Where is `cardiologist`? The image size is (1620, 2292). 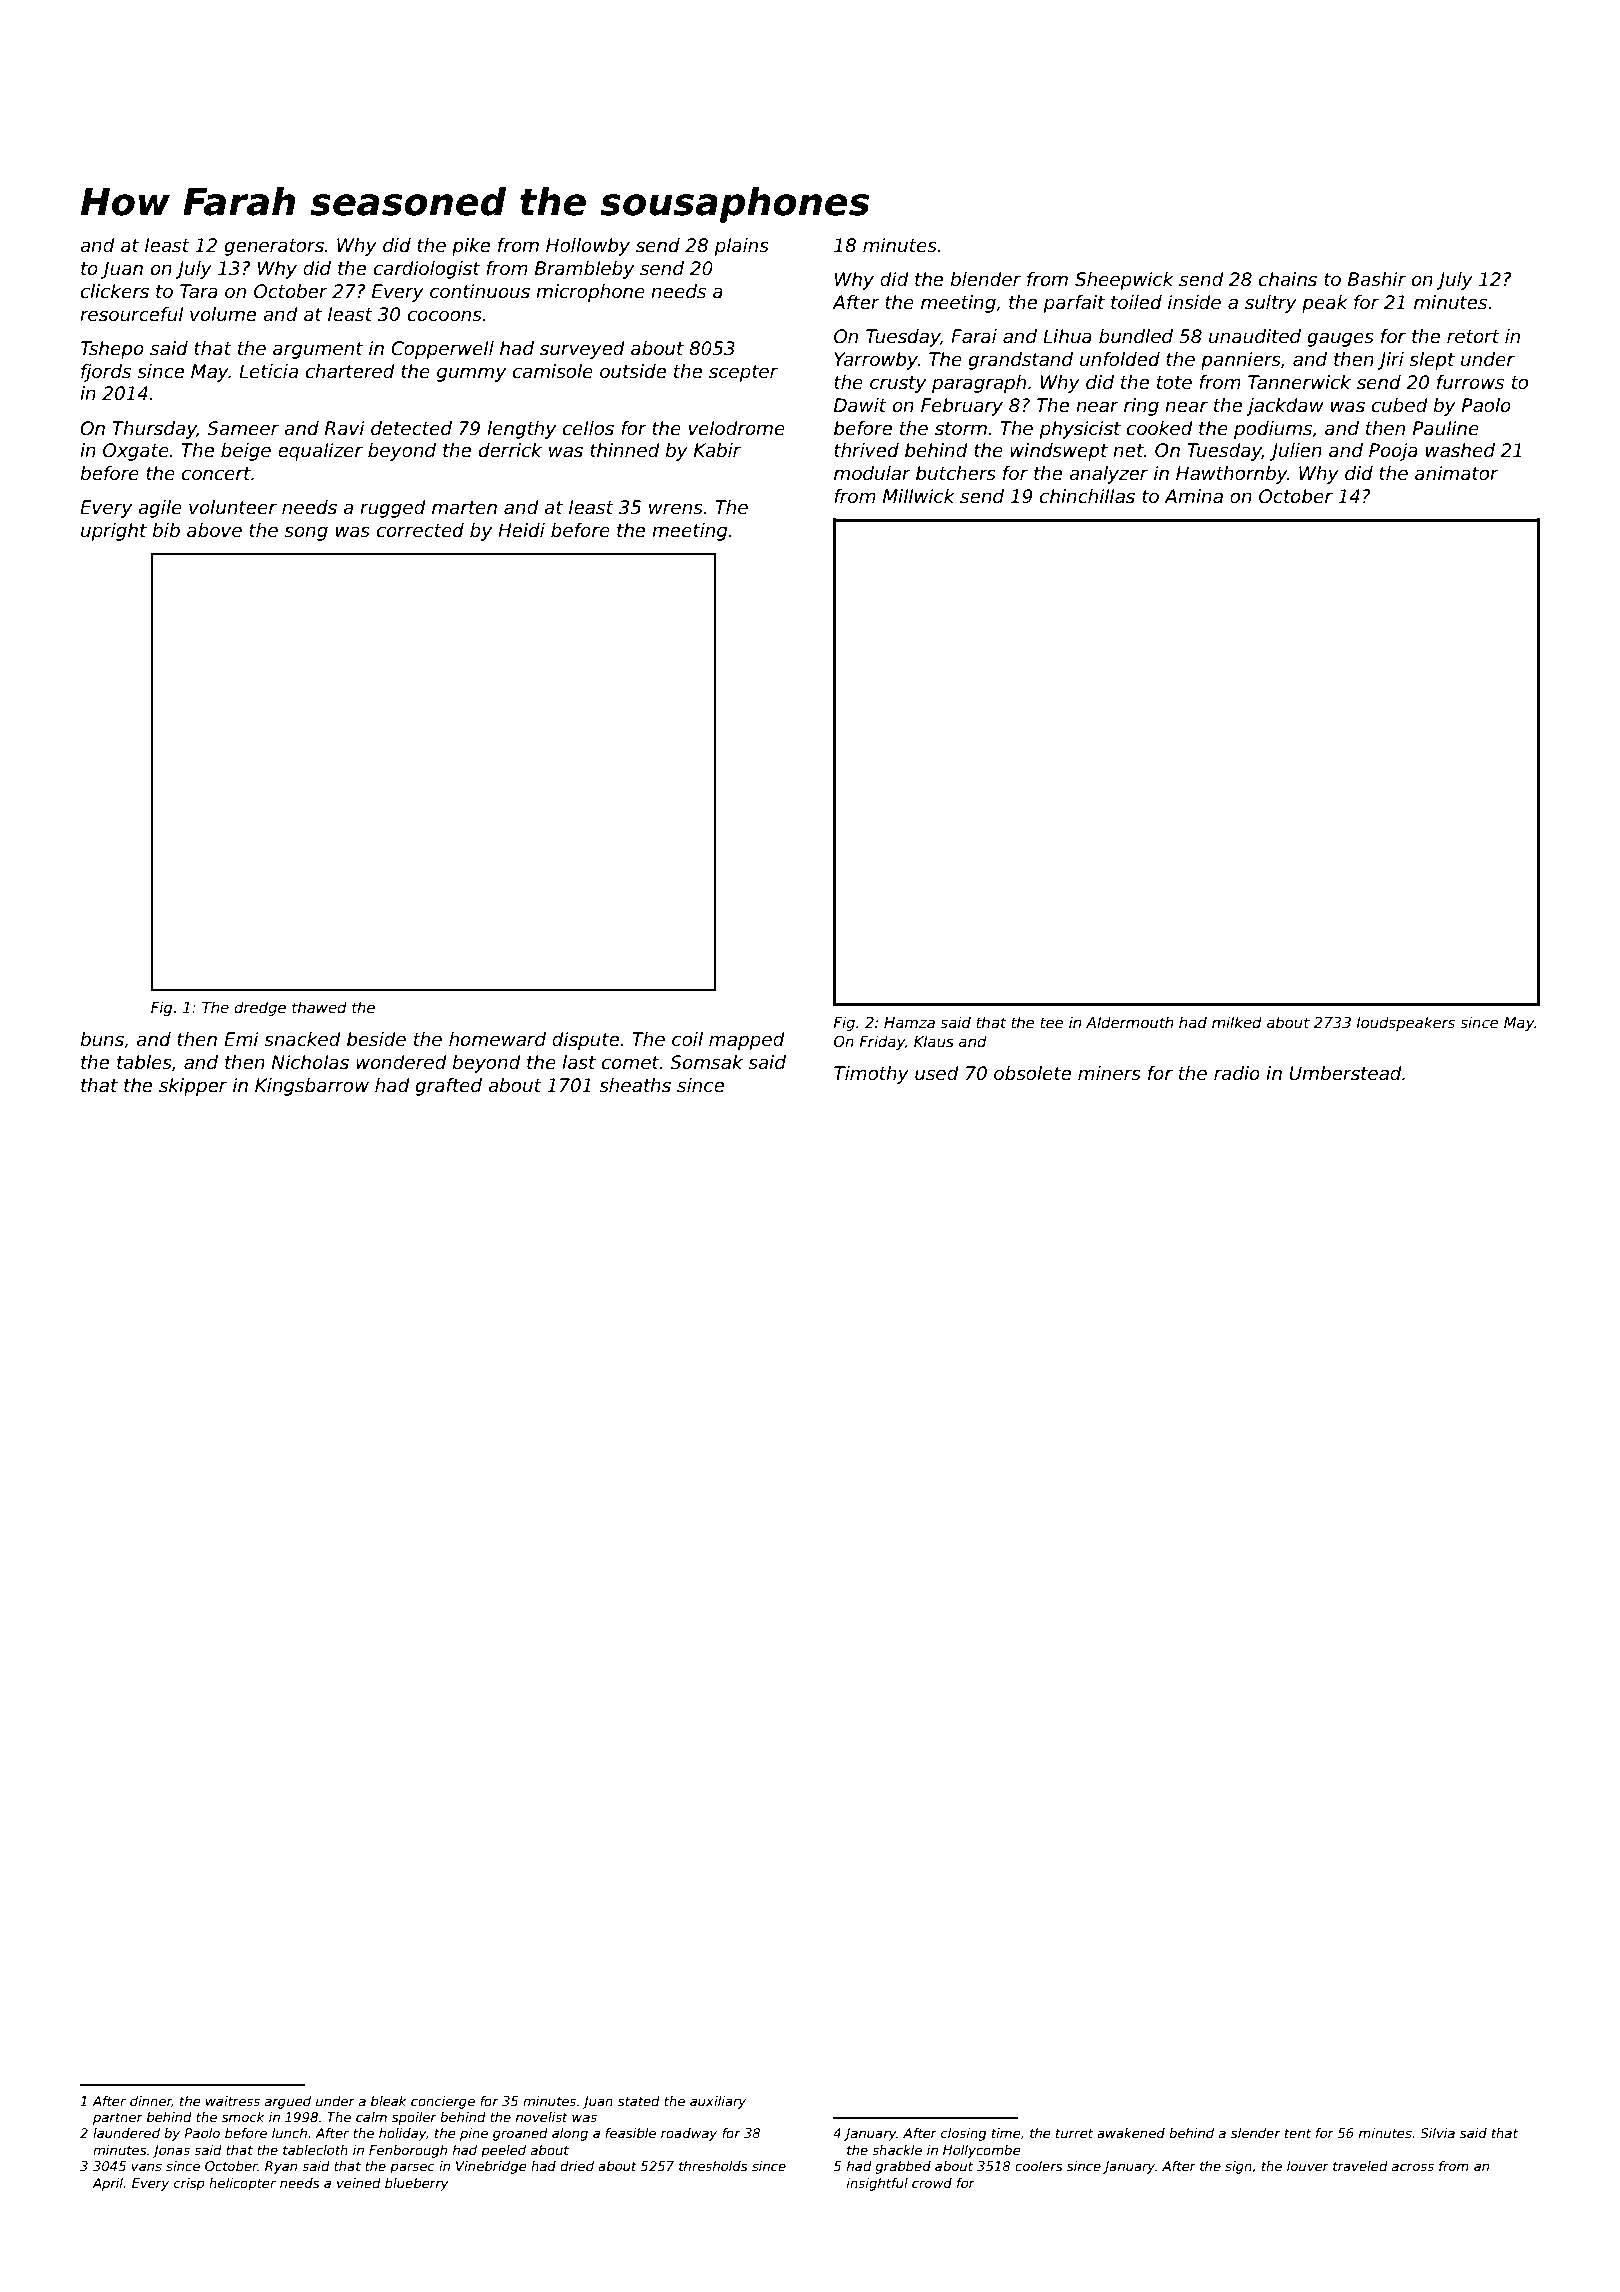
cardiologist is located at coordinates (427, 270).
